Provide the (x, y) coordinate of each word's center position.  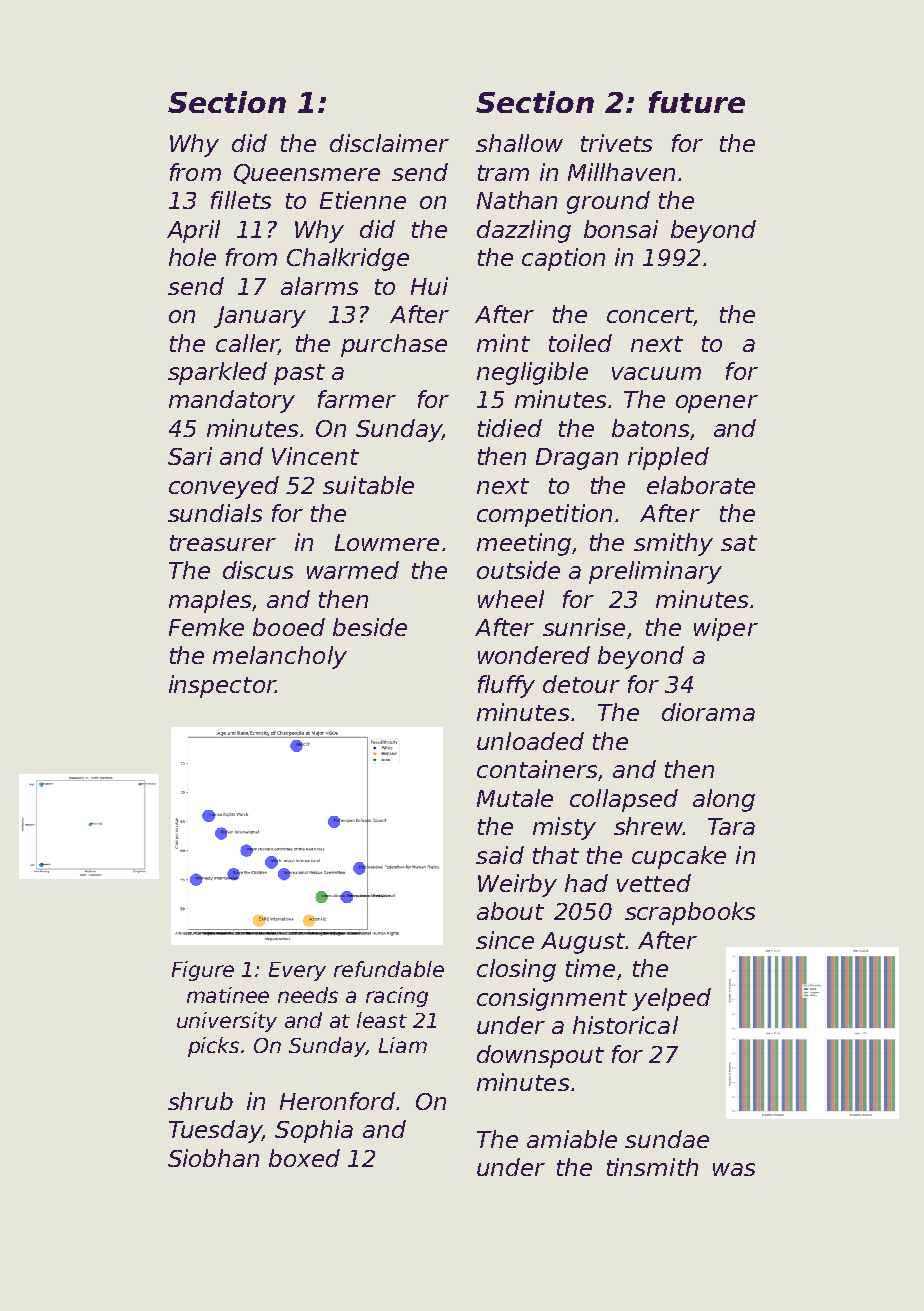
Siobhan (213, 1158)
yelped (671, 999)
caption (563, 259)
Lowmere (387, 542)
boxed (304, 1158)
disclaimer (389, 143)
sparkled (217, 373)
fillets (241, 200)
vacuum (656, 373)
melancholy (280, 657)
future (697, 102)
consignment (552, 999)
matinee (228, 995)
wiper (726, 629)
